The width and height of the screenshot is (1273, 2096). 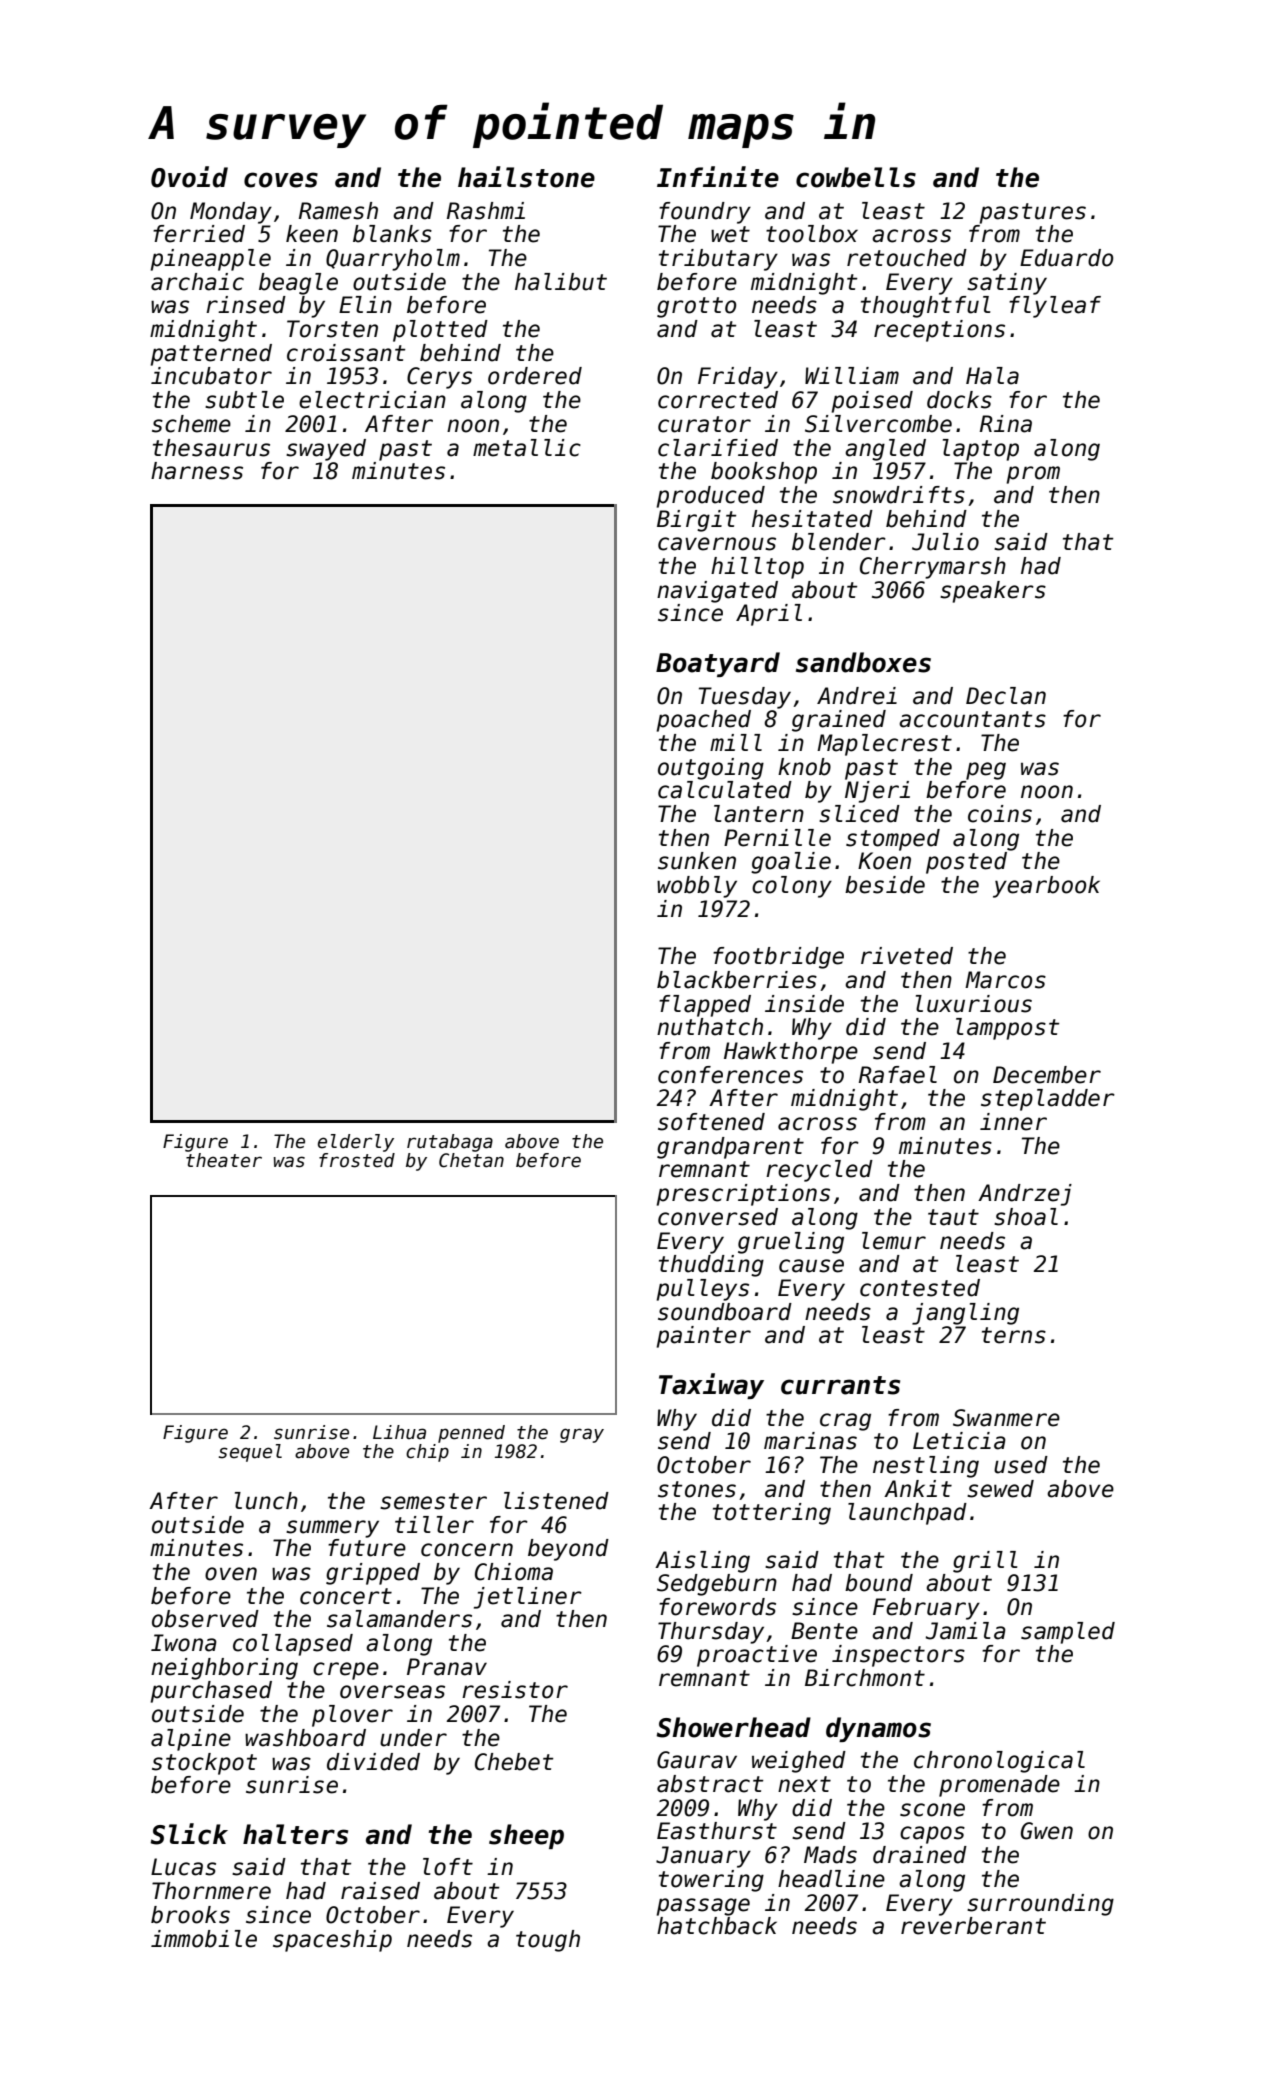 What do you see at coordinates (718, 177) in the screenshot?
I see `Infinite` at bounding box center [718, 177].
